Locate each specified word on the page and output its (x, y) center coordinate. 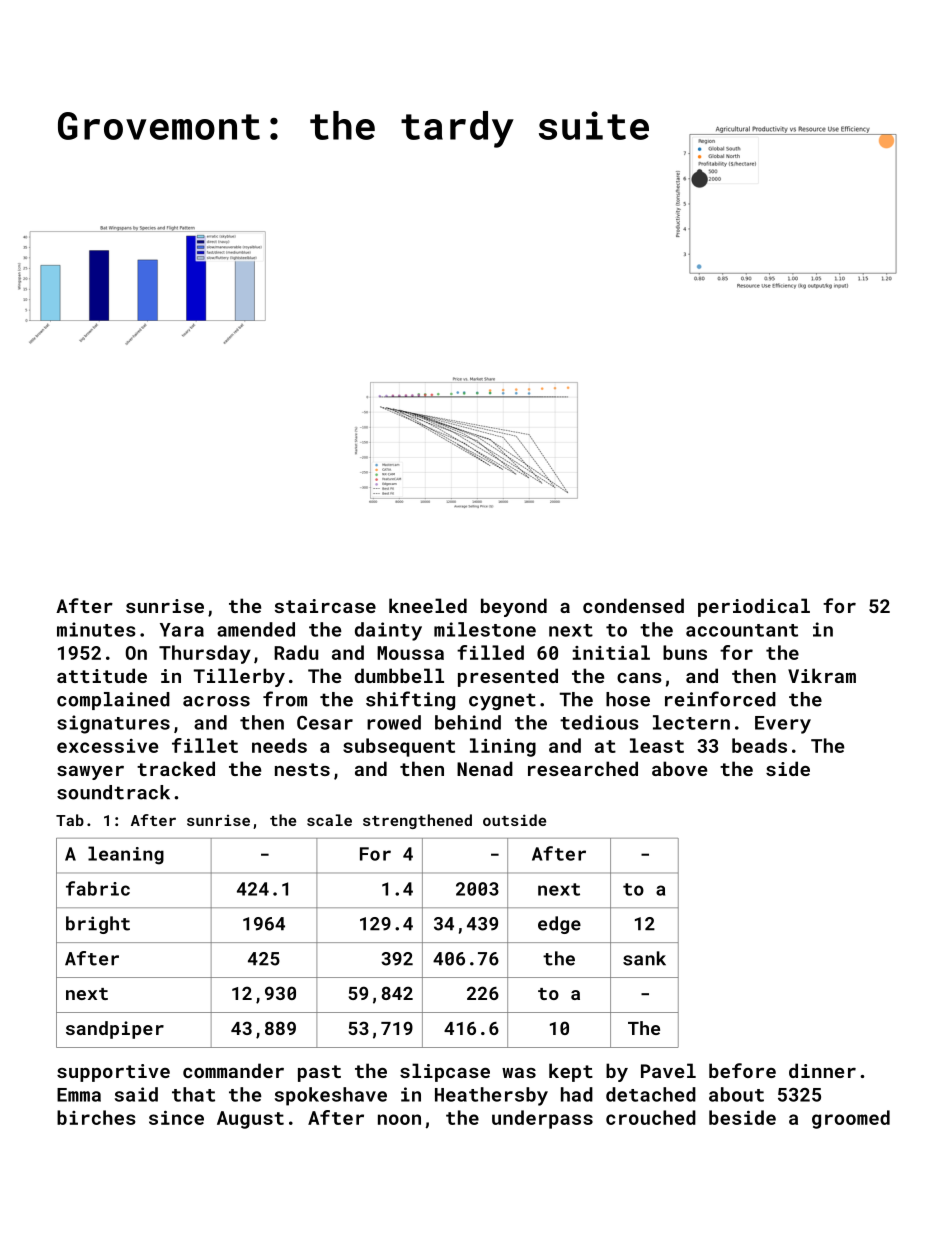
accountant (742, 630)
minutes (96, 629)
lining (503, 747)
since (176, 1118)
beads (759, 745)
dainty (388, 631)
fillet (205, 745)
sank (644, 958)
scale (329, 820)
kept (571, 1072)
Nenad (485, 768)
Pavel (668, 1070)
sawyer (90, 773)
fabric (98, 888)
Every (783, 725)
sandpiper (115, 1030)
